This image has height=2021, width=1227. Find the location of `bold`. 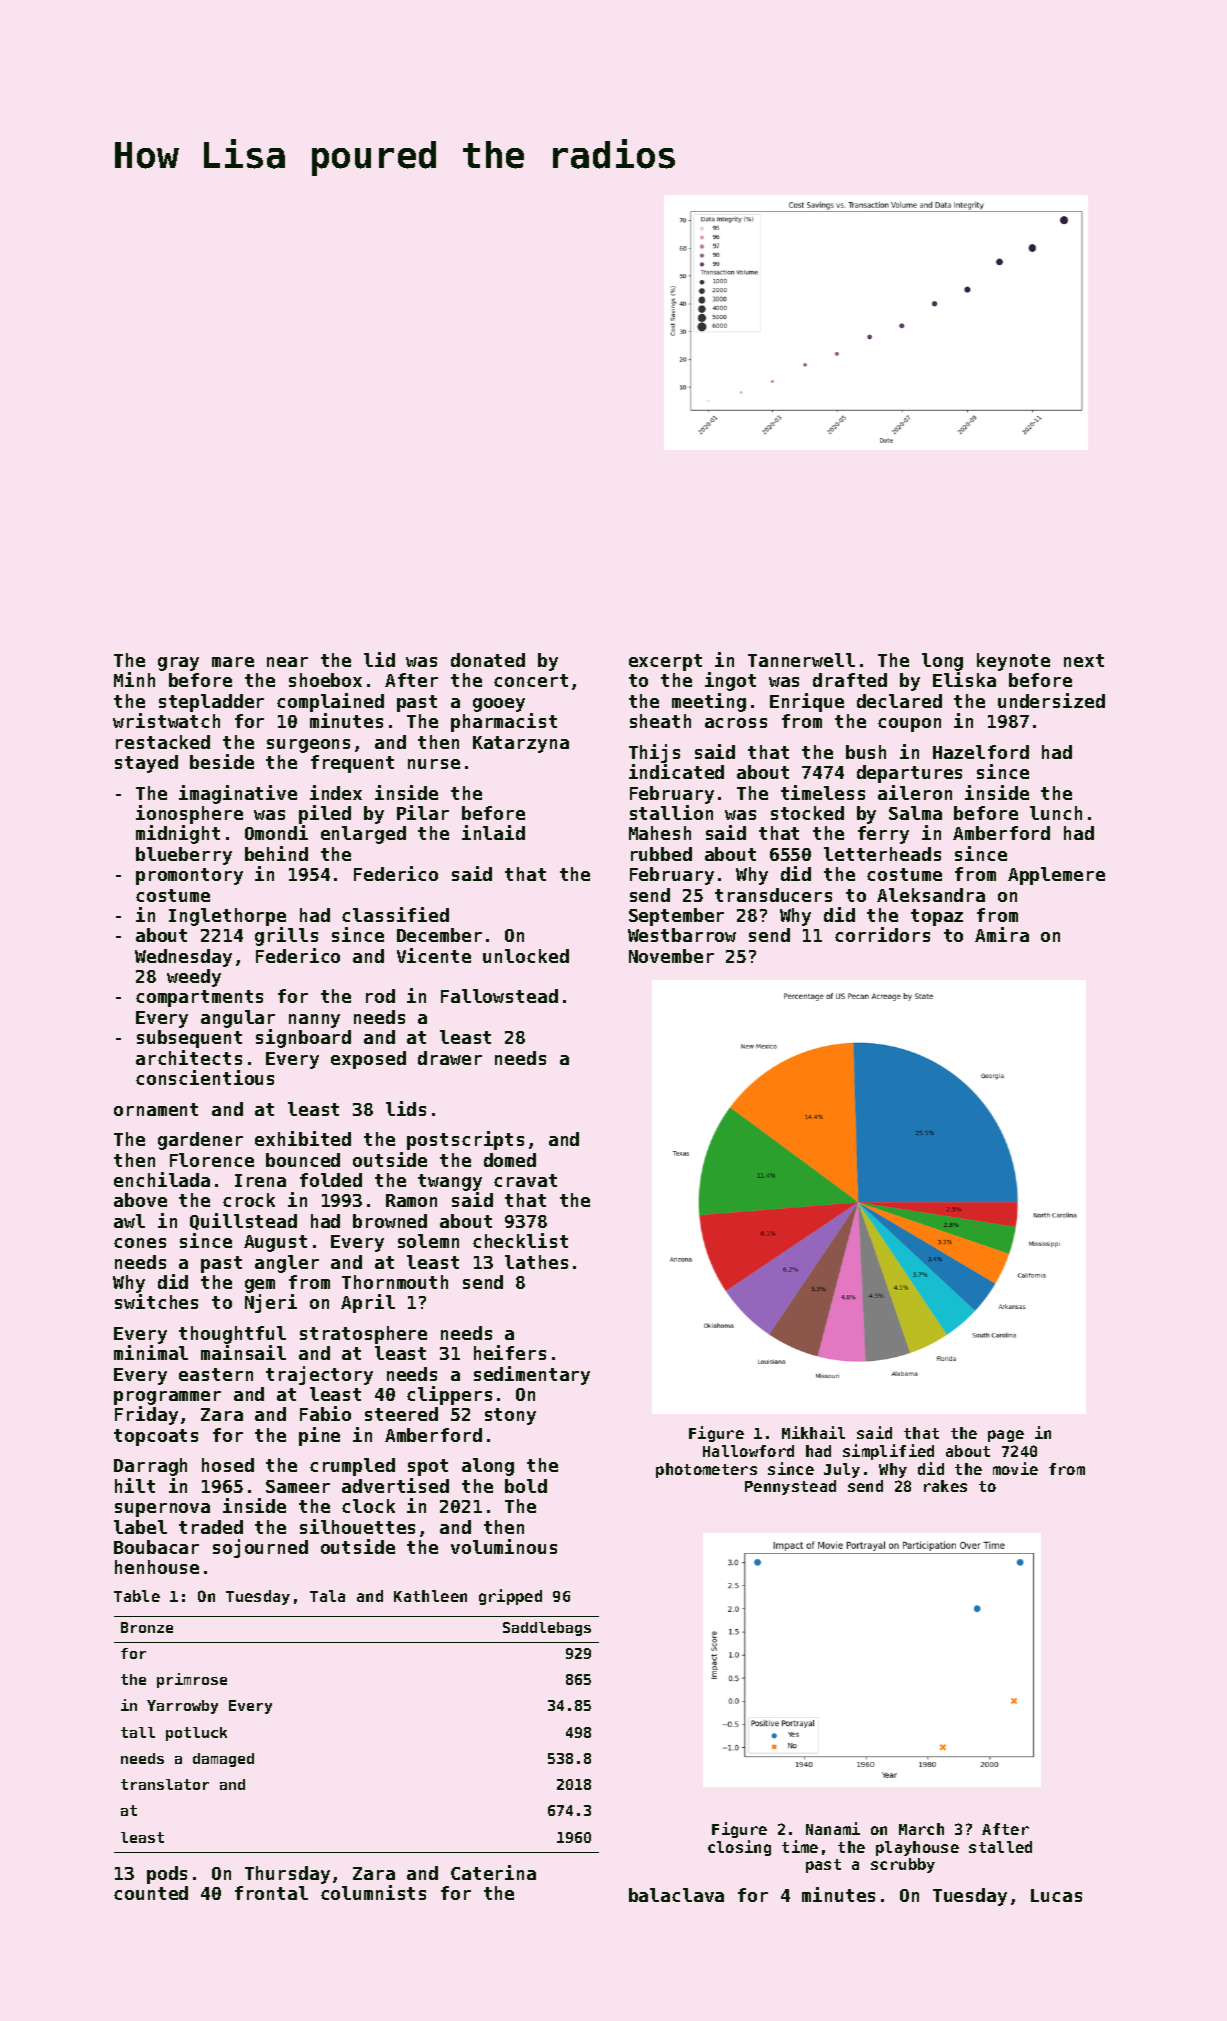

bold is located at coordinates (526, 1486).
